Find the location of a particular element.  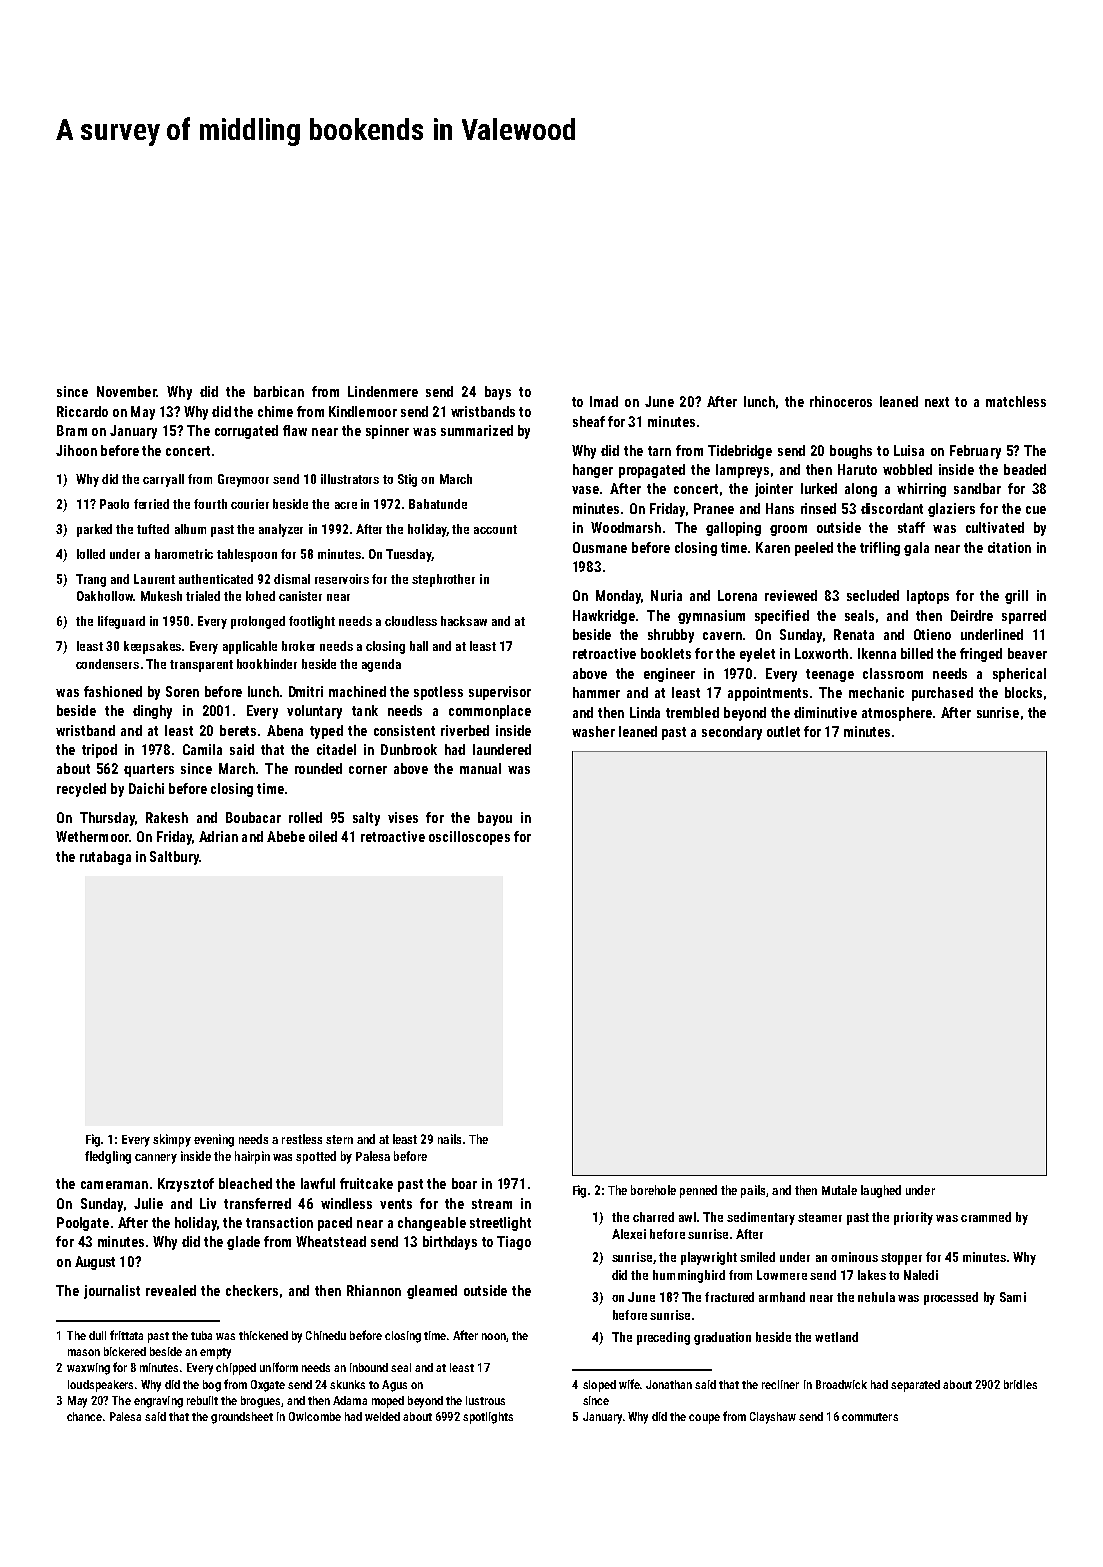

Lindenmere is located at coordinates (383, 391).
